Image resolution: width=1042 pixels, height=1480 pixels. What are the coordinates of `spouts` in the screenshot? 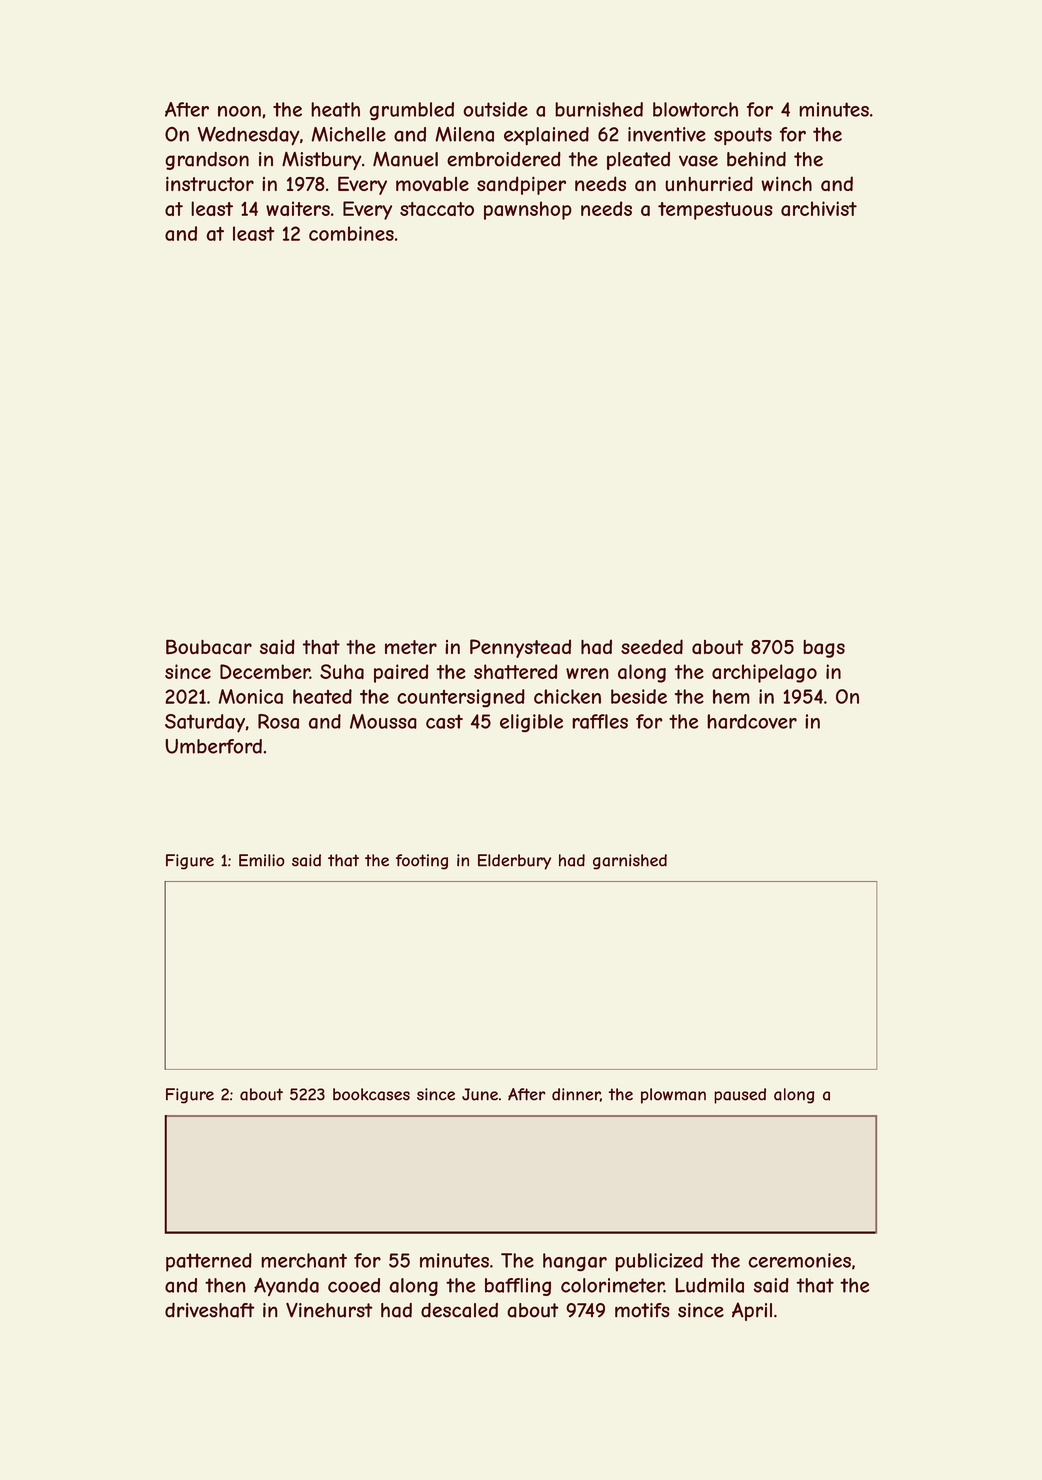 It's located at (743, 136).
